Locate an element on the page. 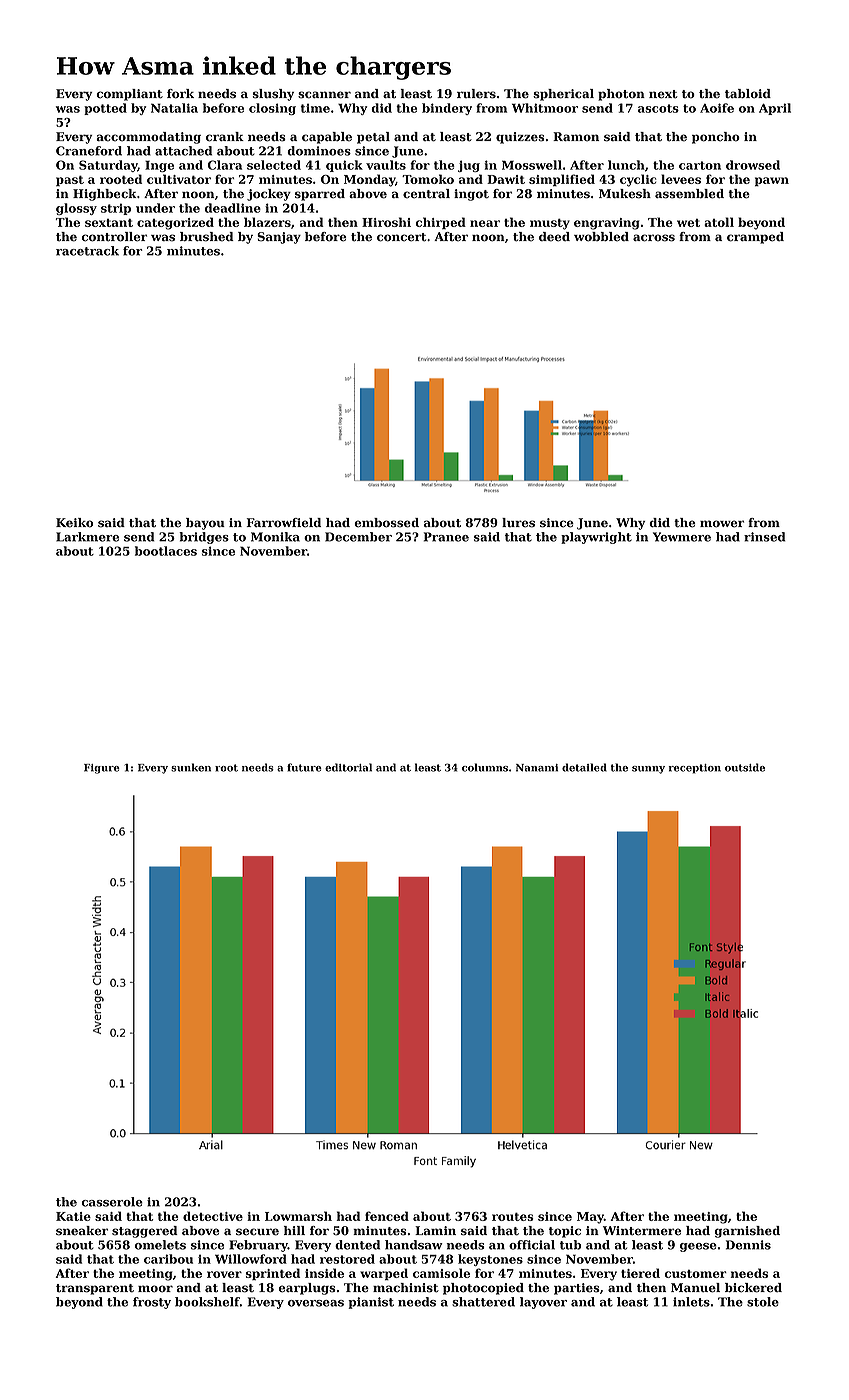  sunken is located at coordinates (191, 767).
